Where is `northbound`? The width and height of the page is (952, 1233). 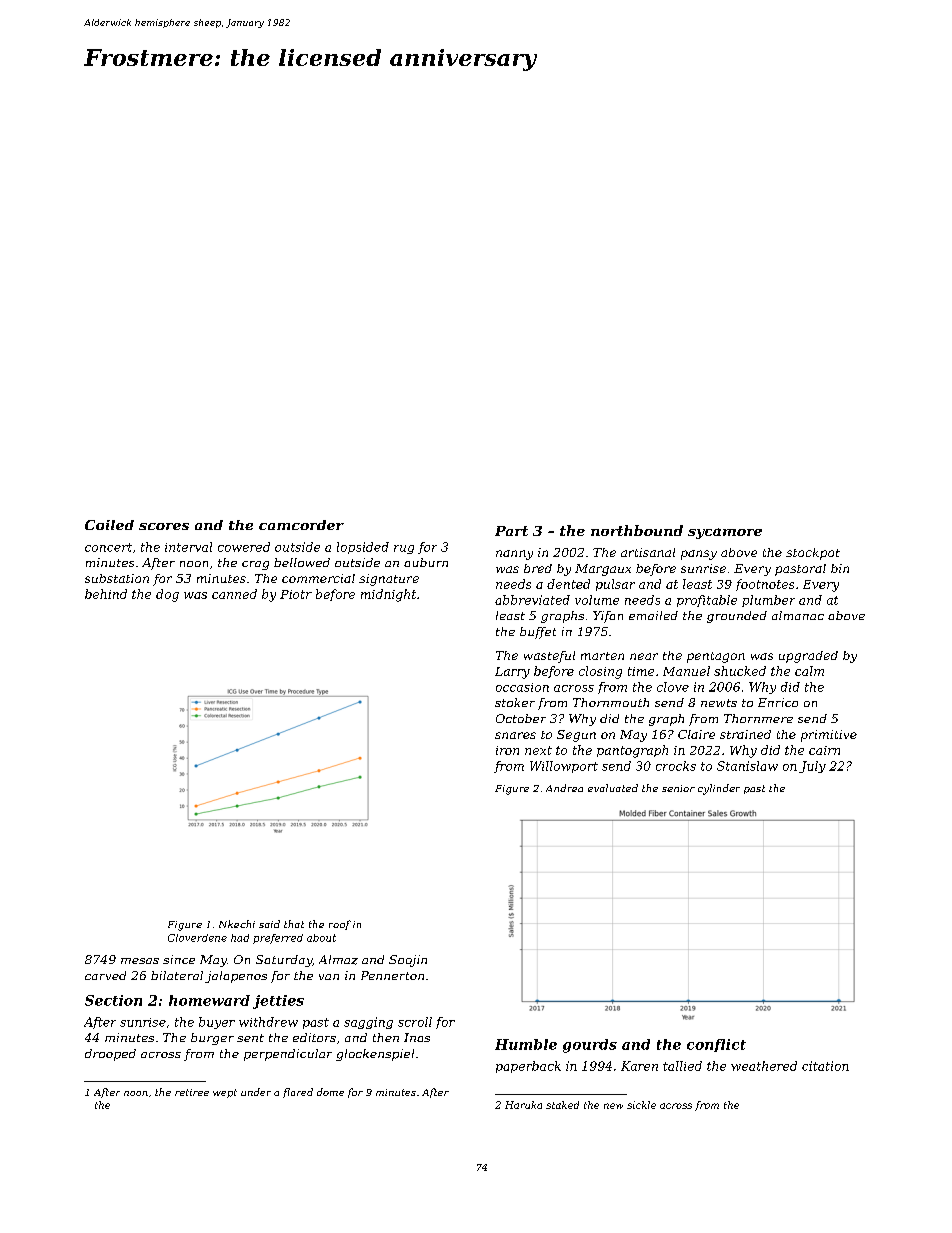 northbound is located at coordinates (637, 530).
